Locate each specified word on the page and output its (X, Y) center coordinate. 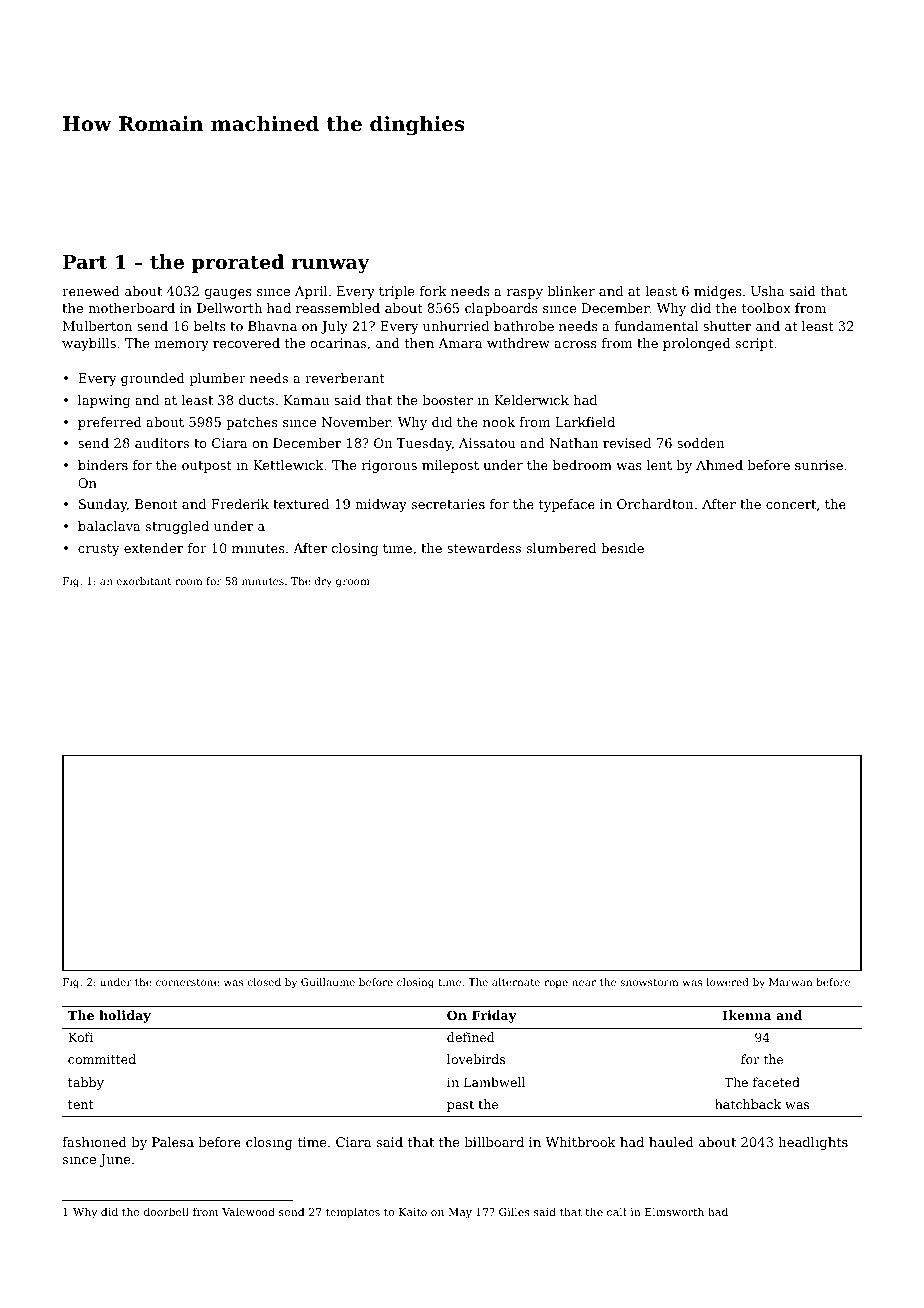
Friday (494, 1016)
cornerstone (188, 982)
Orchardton (655, 504)
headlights (813, 1143)
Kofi (80, 1037)
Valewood (248, 1211)
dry (323, 582)
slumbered (561, 548)
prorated (238, 263)
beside (622, 548)
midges (718, 292)
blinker (571, 291)
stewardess (484, 548)
